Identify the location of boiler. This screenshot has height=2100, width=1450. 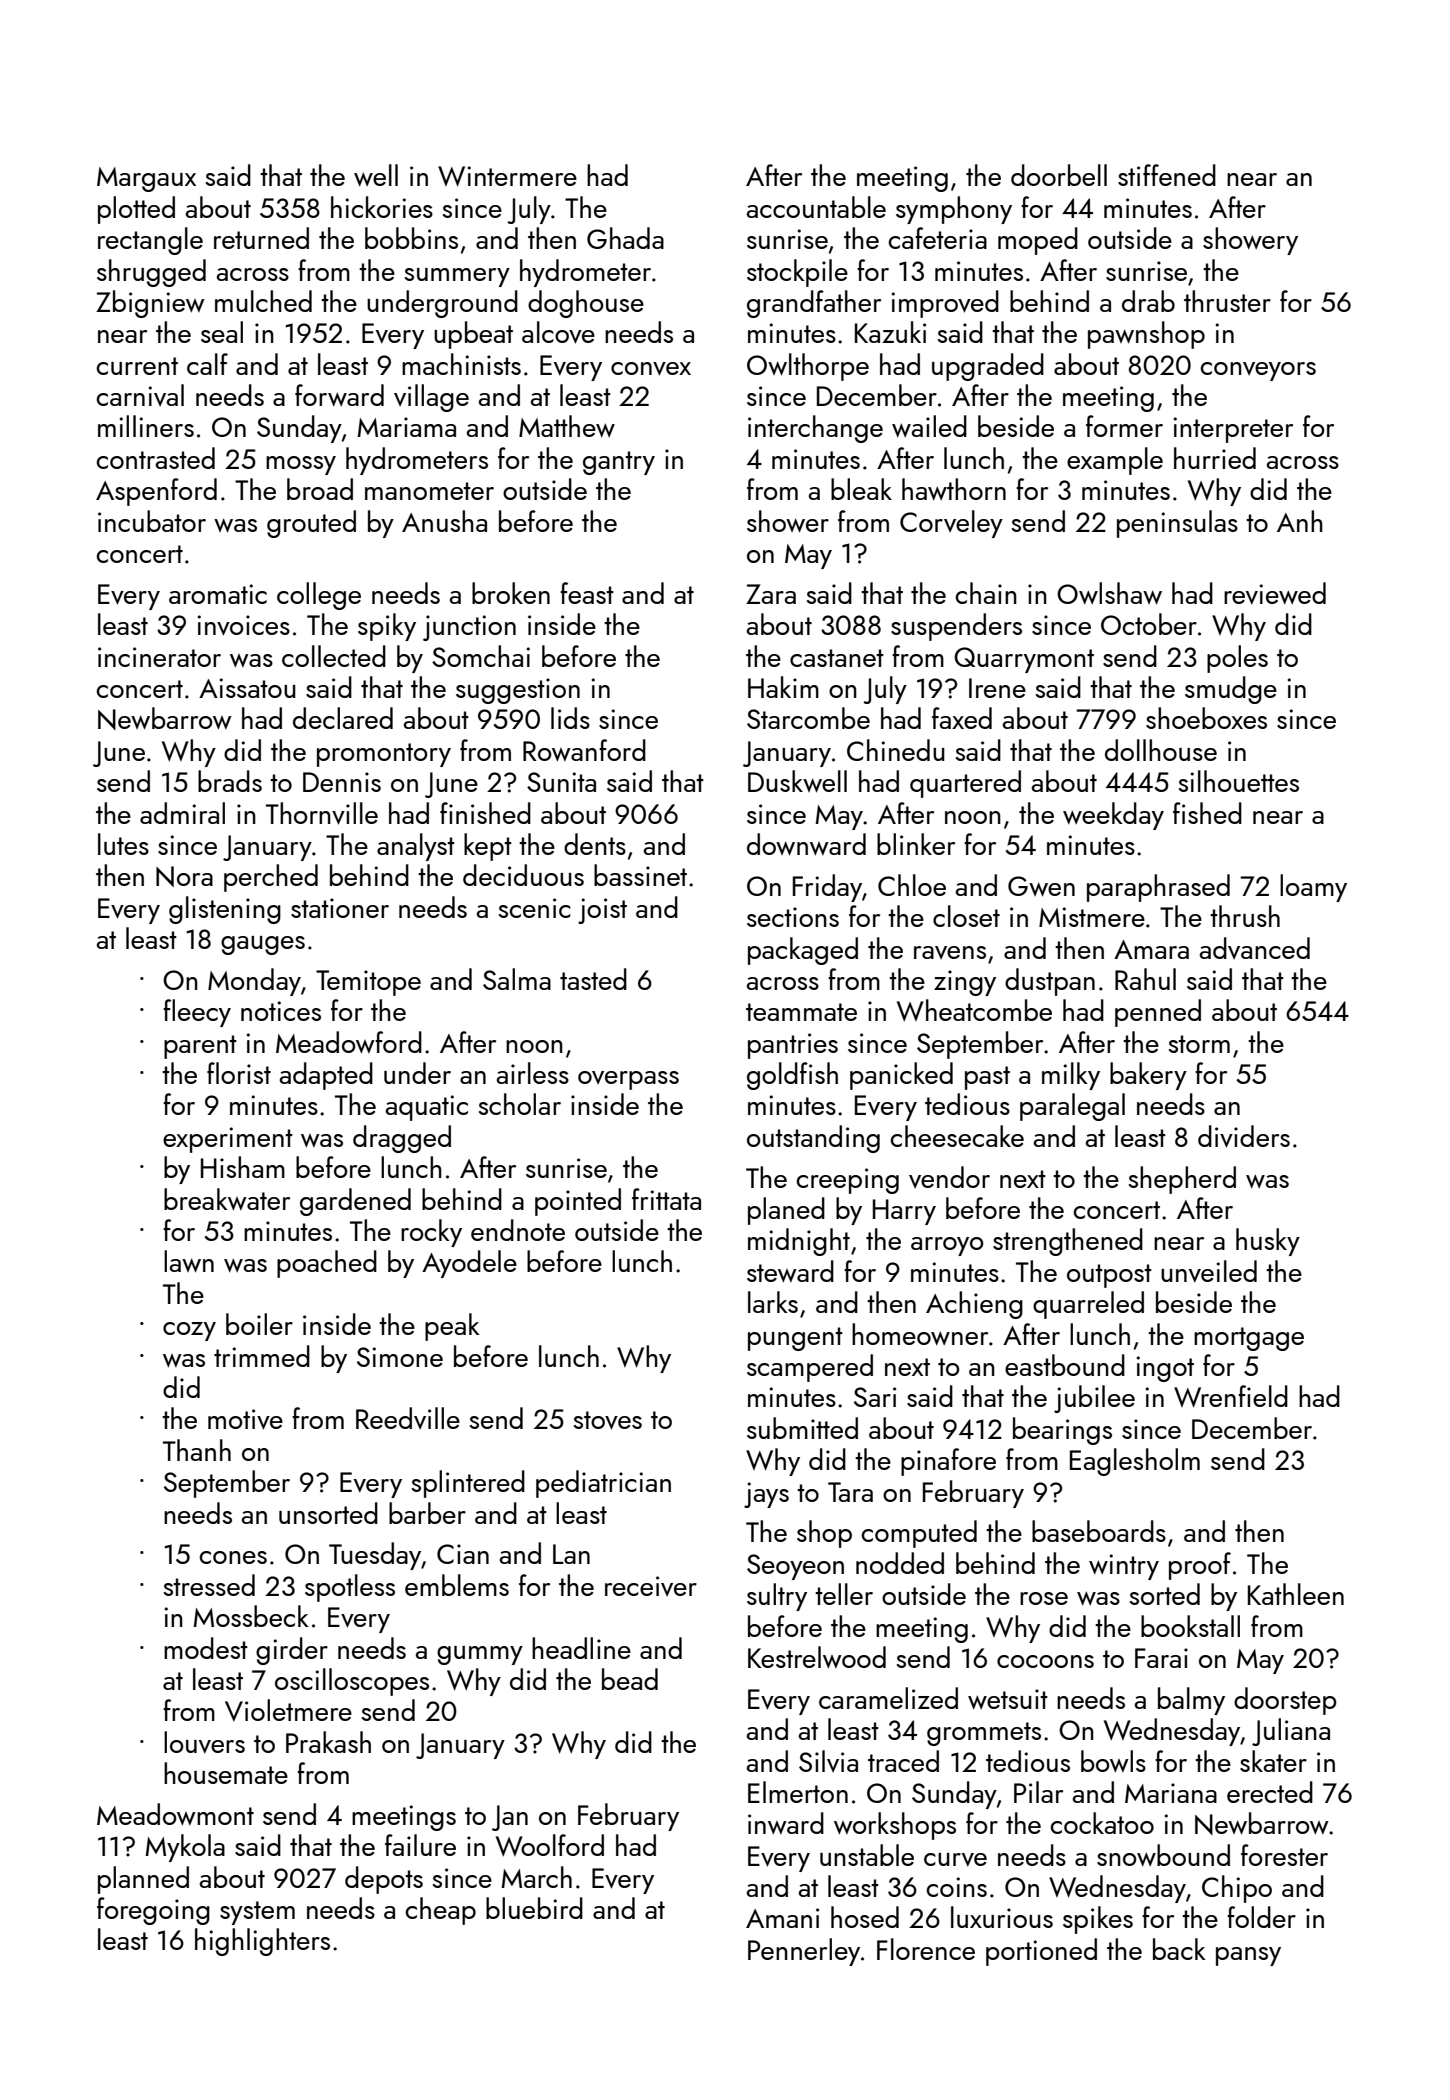
(259, 1324).
